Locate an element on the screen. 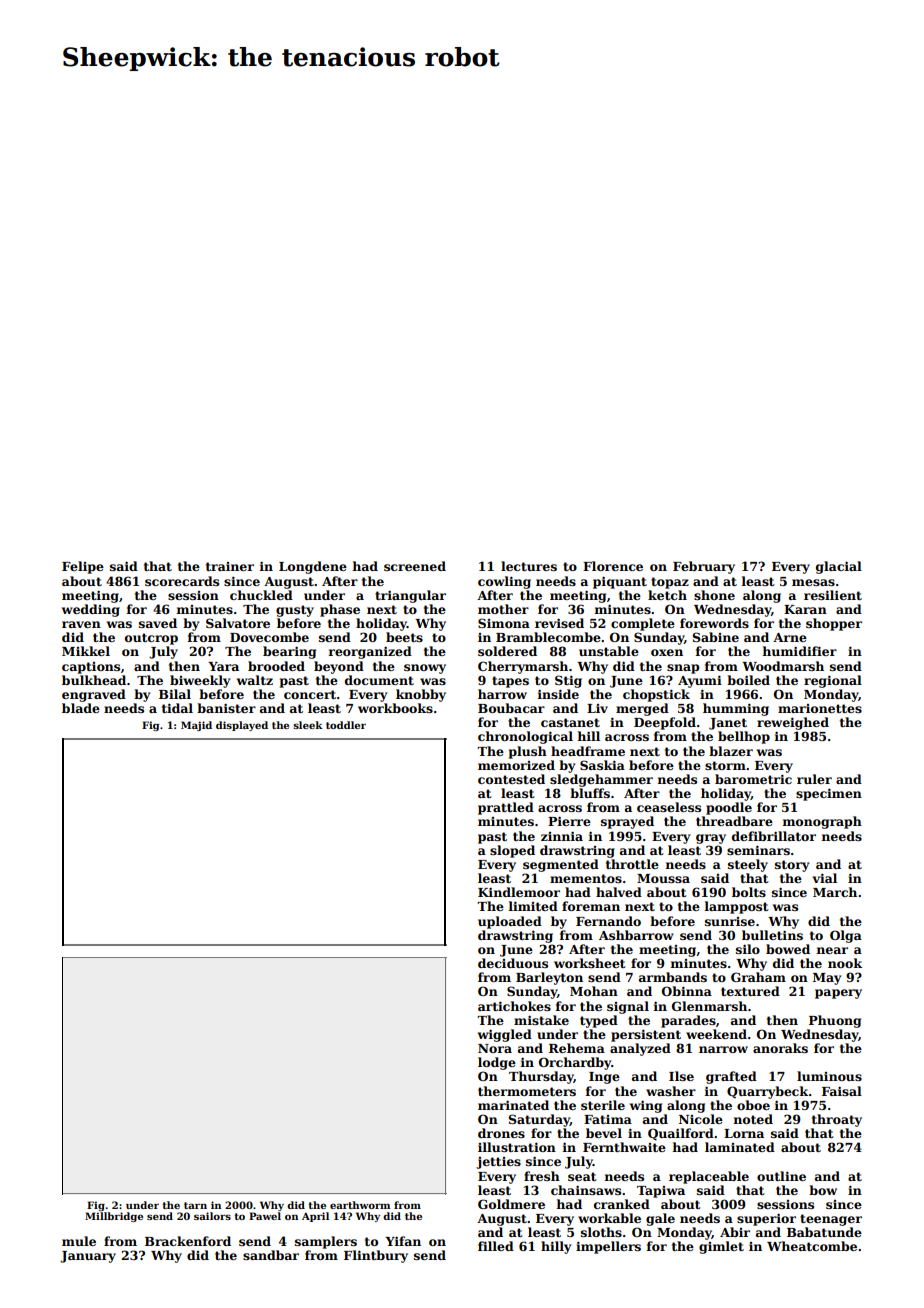 This screenshot has height=1308, width=924. sandbar is located at coordinates (271, 1255).
